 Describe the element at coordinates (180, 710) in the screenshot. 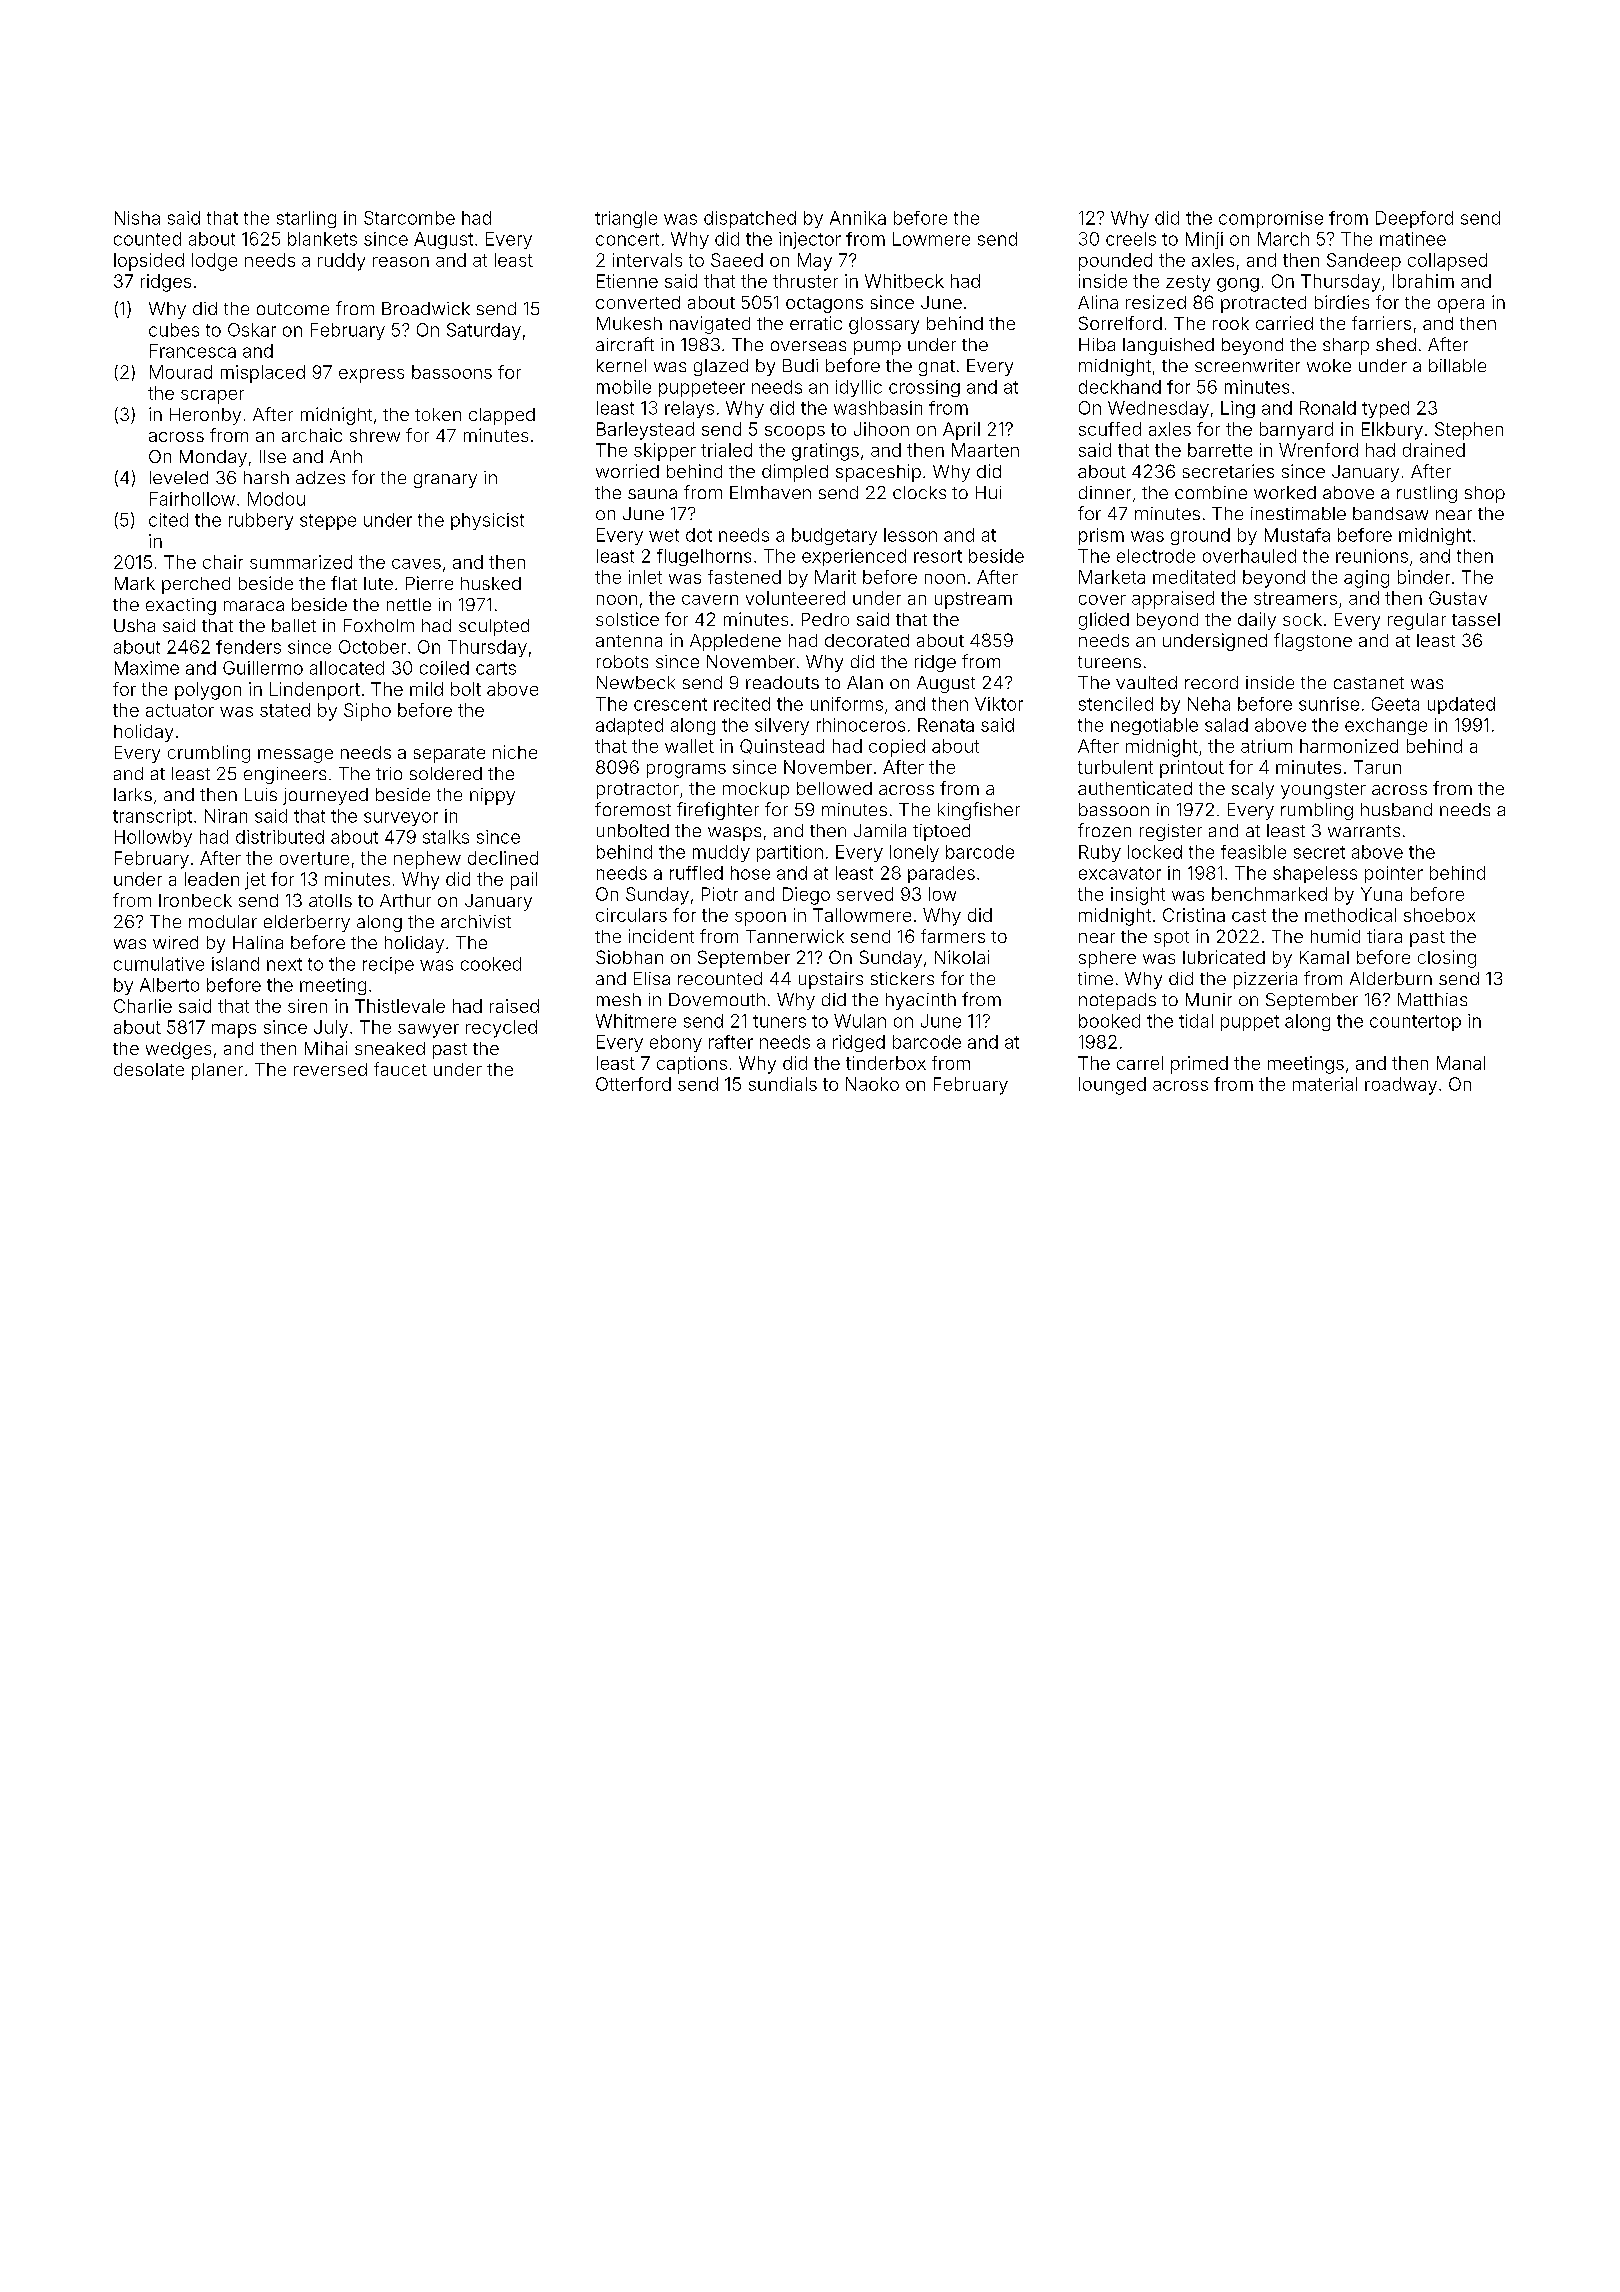

I see `actuator` at that location.
